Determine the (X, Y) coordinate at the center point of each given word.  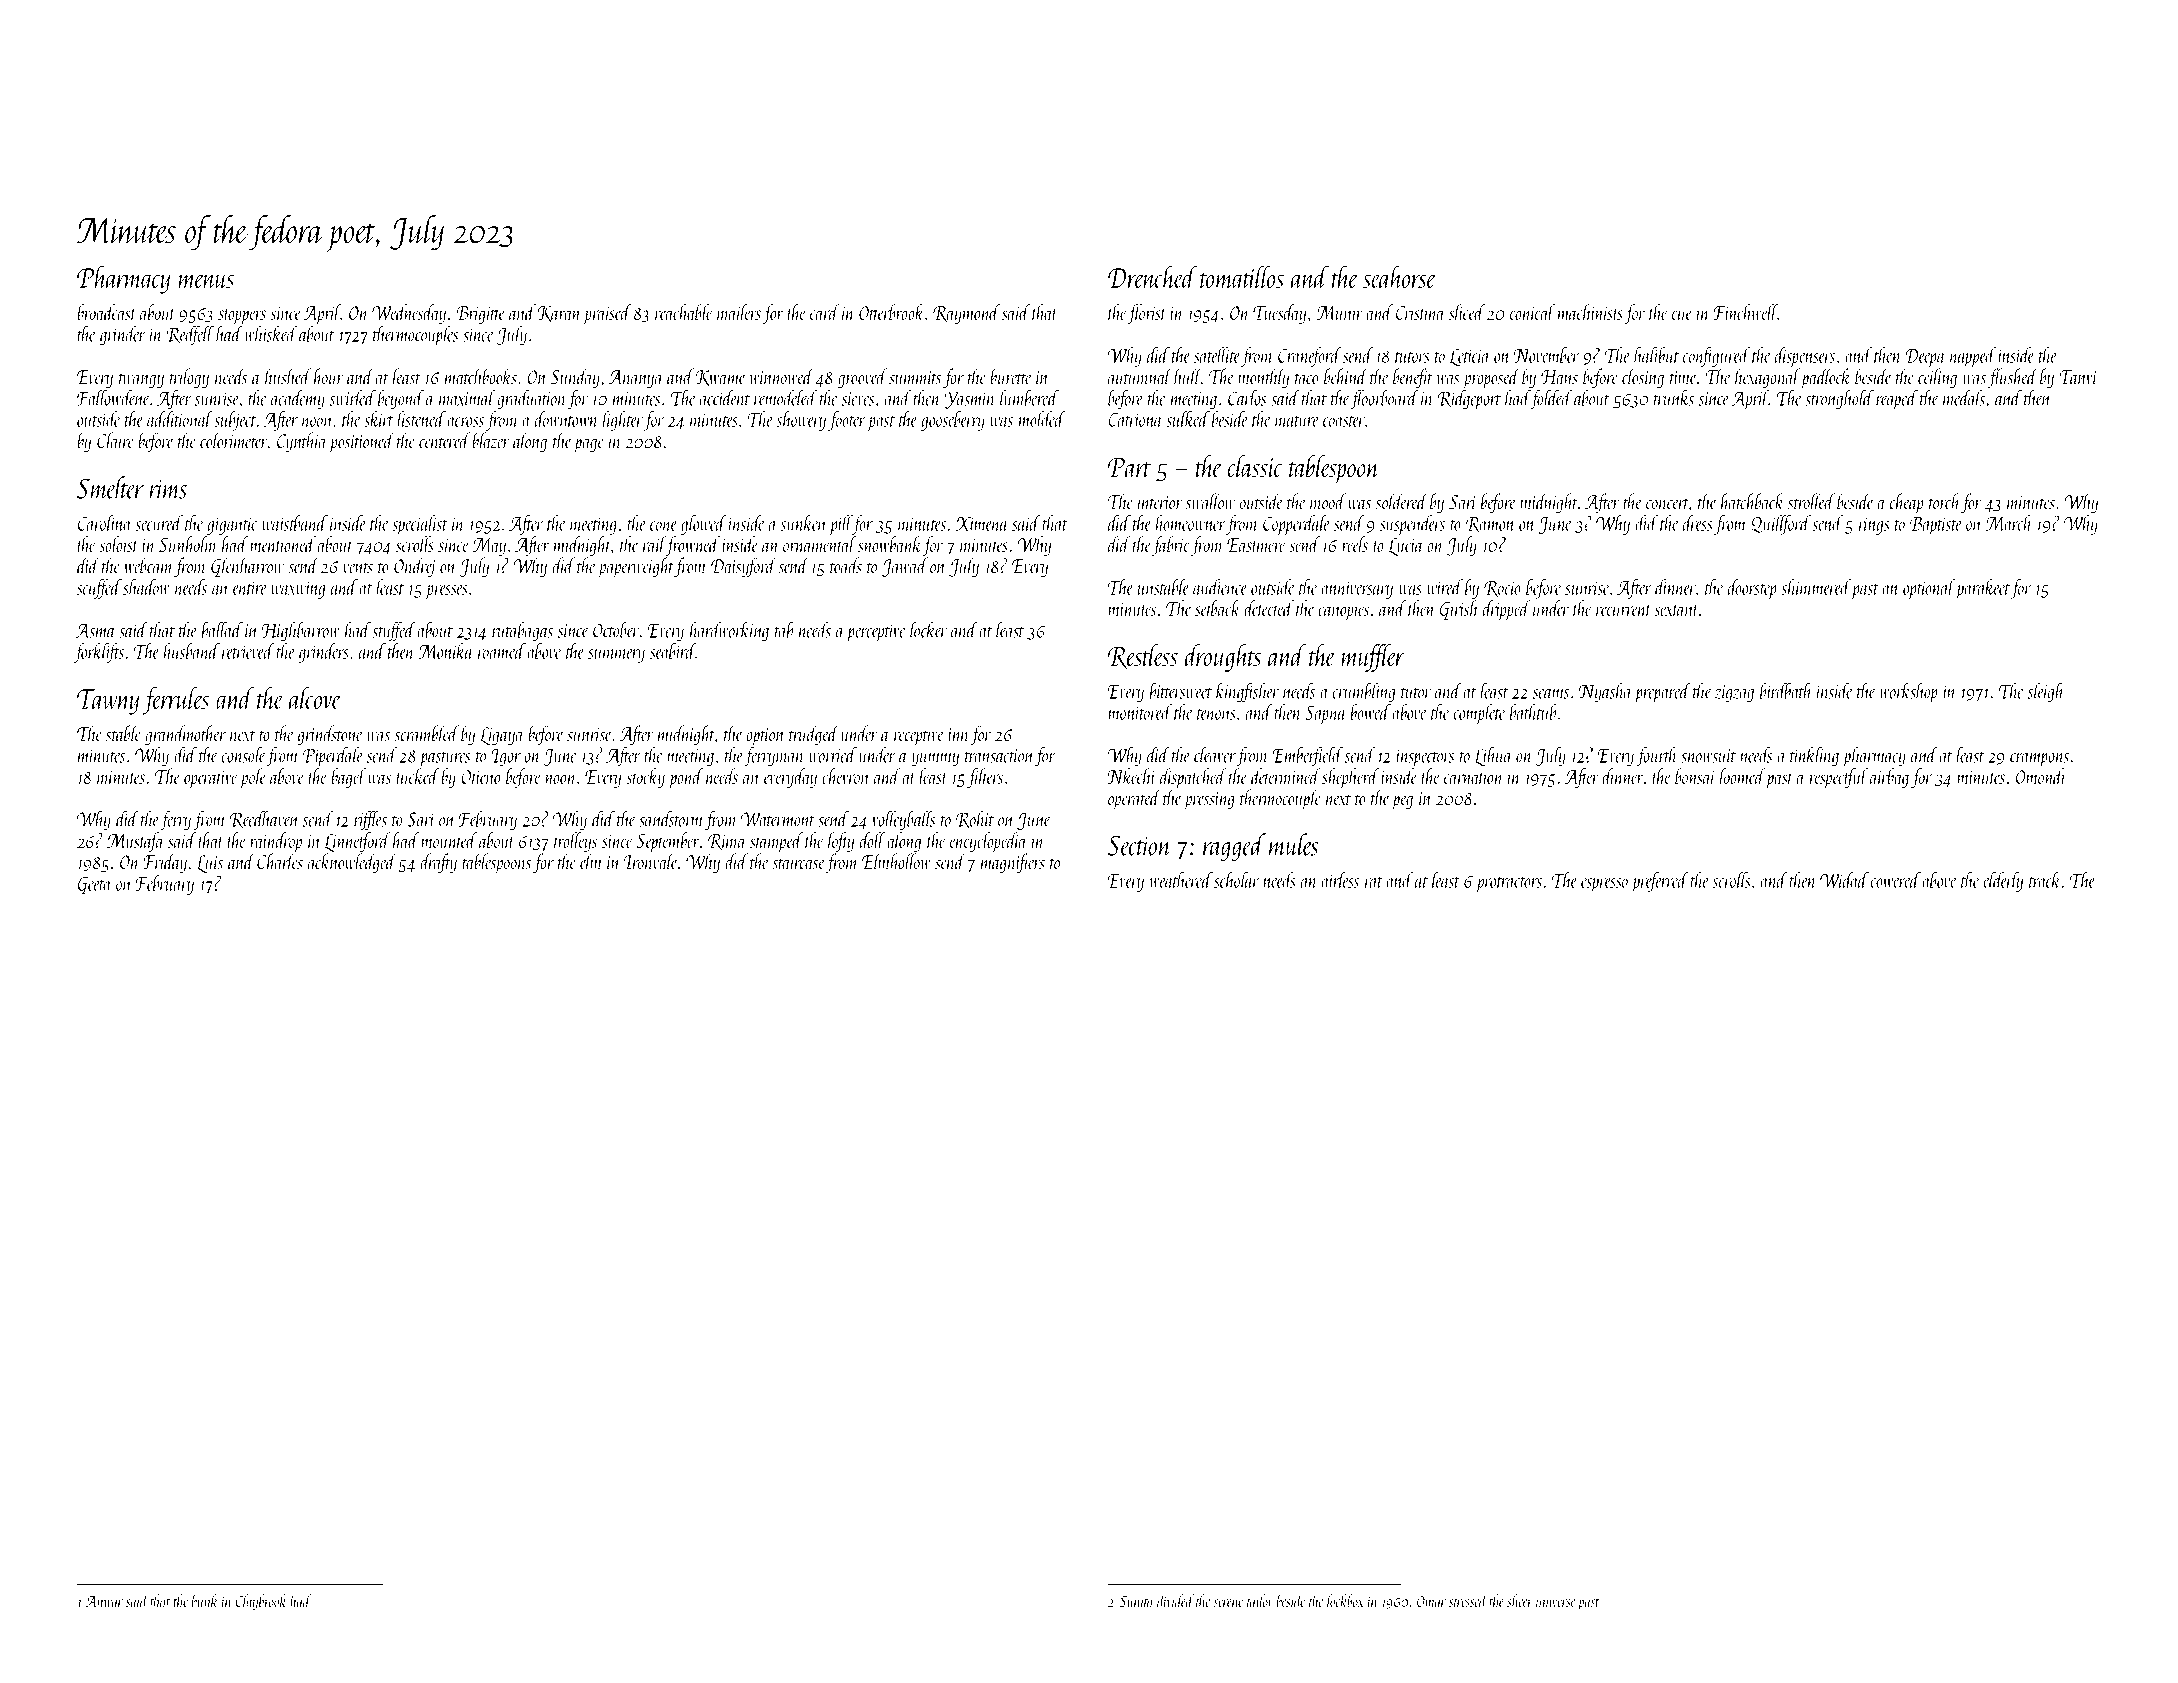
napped (1973, 357)
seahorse (1399, 277)
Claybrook (261, 1602)
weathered (1181, 880)
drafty (438, 863)
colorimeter (234, 440)
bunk (205, 1600)
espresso (1604, 885)
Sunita (1136, 1601)
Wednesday (409, 314)
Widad (1844, 880)
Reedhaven (264, 820)
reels (1355, 544)
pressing (1209, 801)
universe (1555, 1601)
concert (1667, 504)
